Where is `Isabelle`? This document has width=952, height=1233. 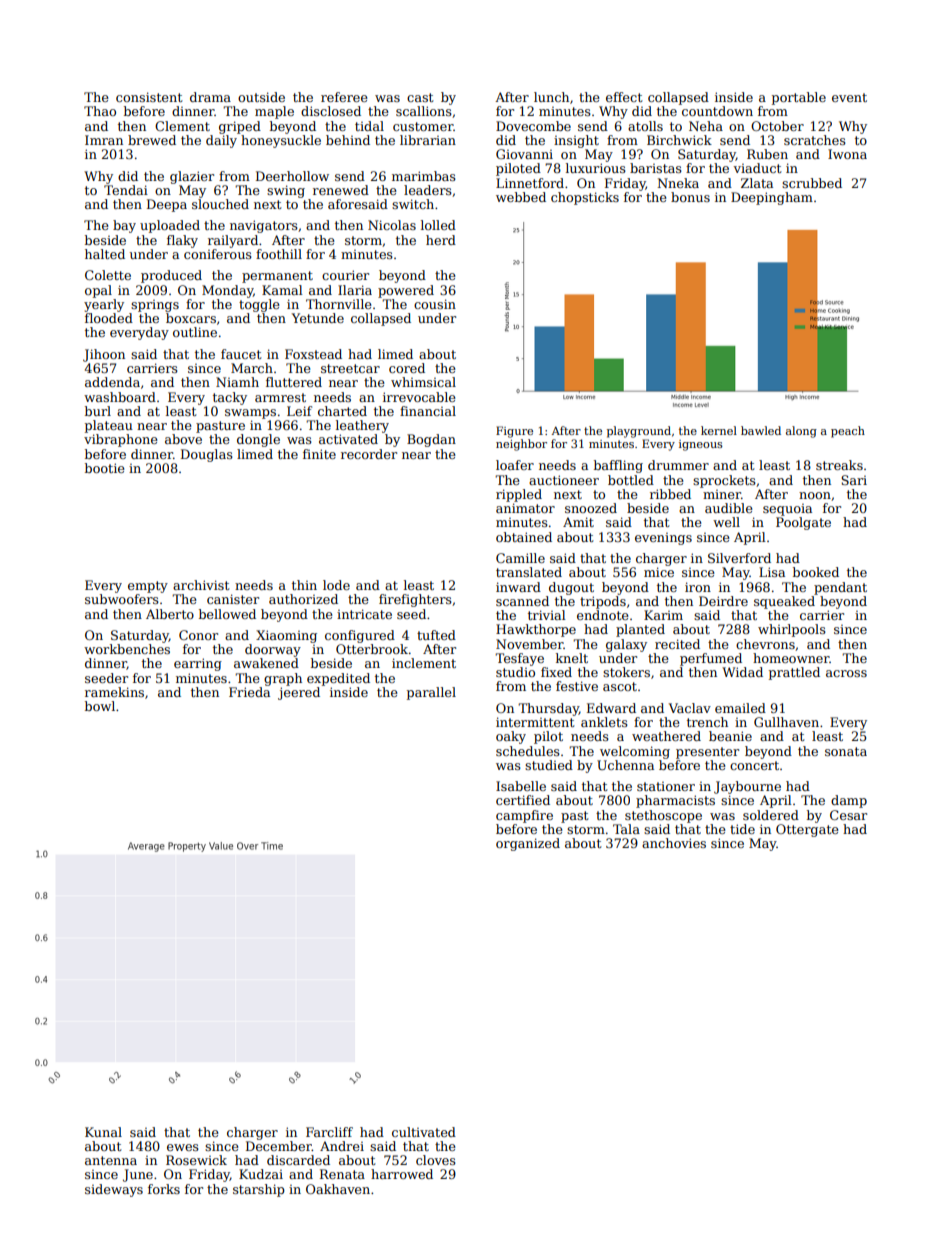 Isabelle is located at coordinates (521, 786).
